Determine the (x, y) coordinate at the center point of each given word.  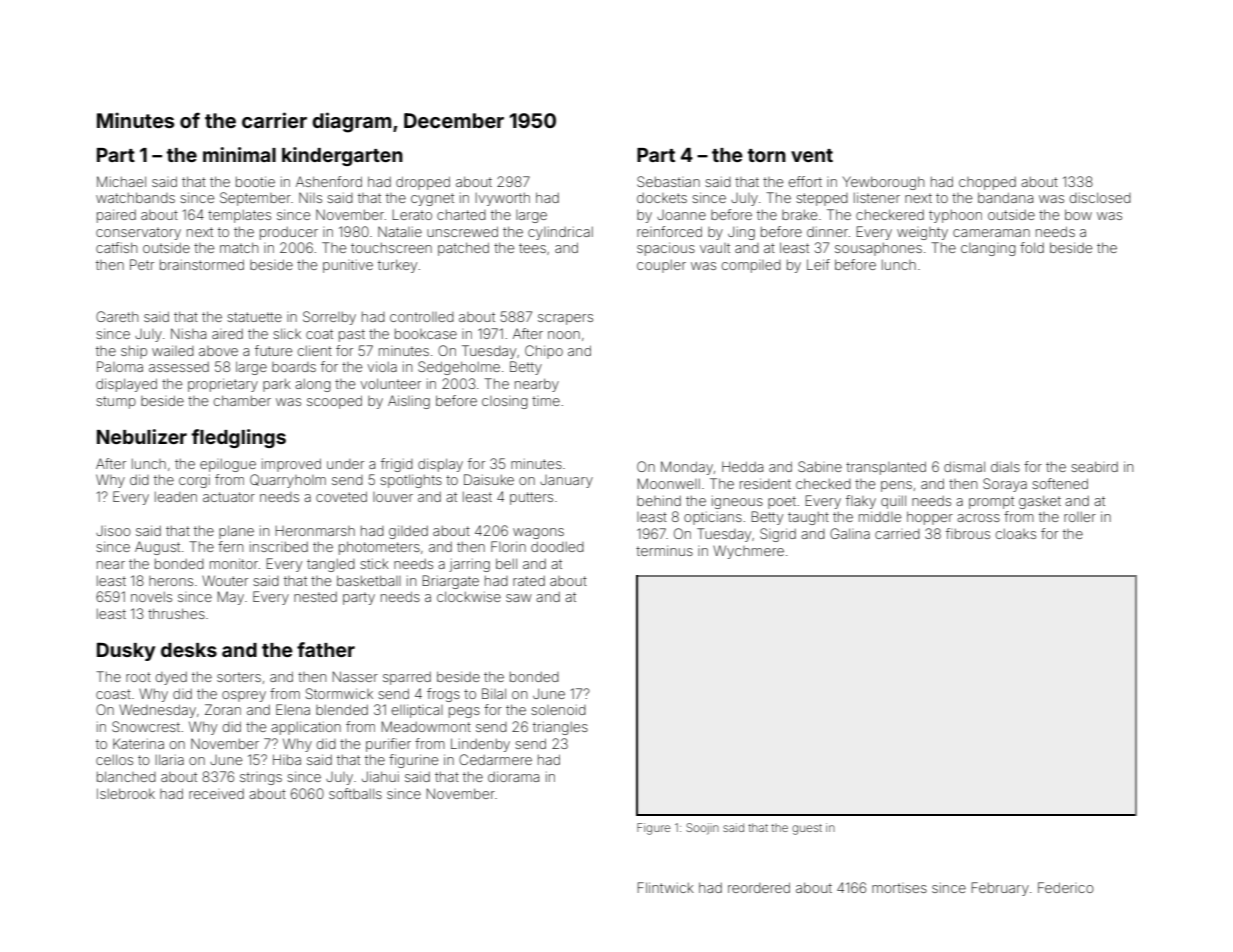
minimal (239, 154)
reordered (759, 887)
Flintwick (666, 887)
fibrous (968, 533)
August (157, 548)
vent (812, 155)
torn (767, 155)
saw (519, 598)
